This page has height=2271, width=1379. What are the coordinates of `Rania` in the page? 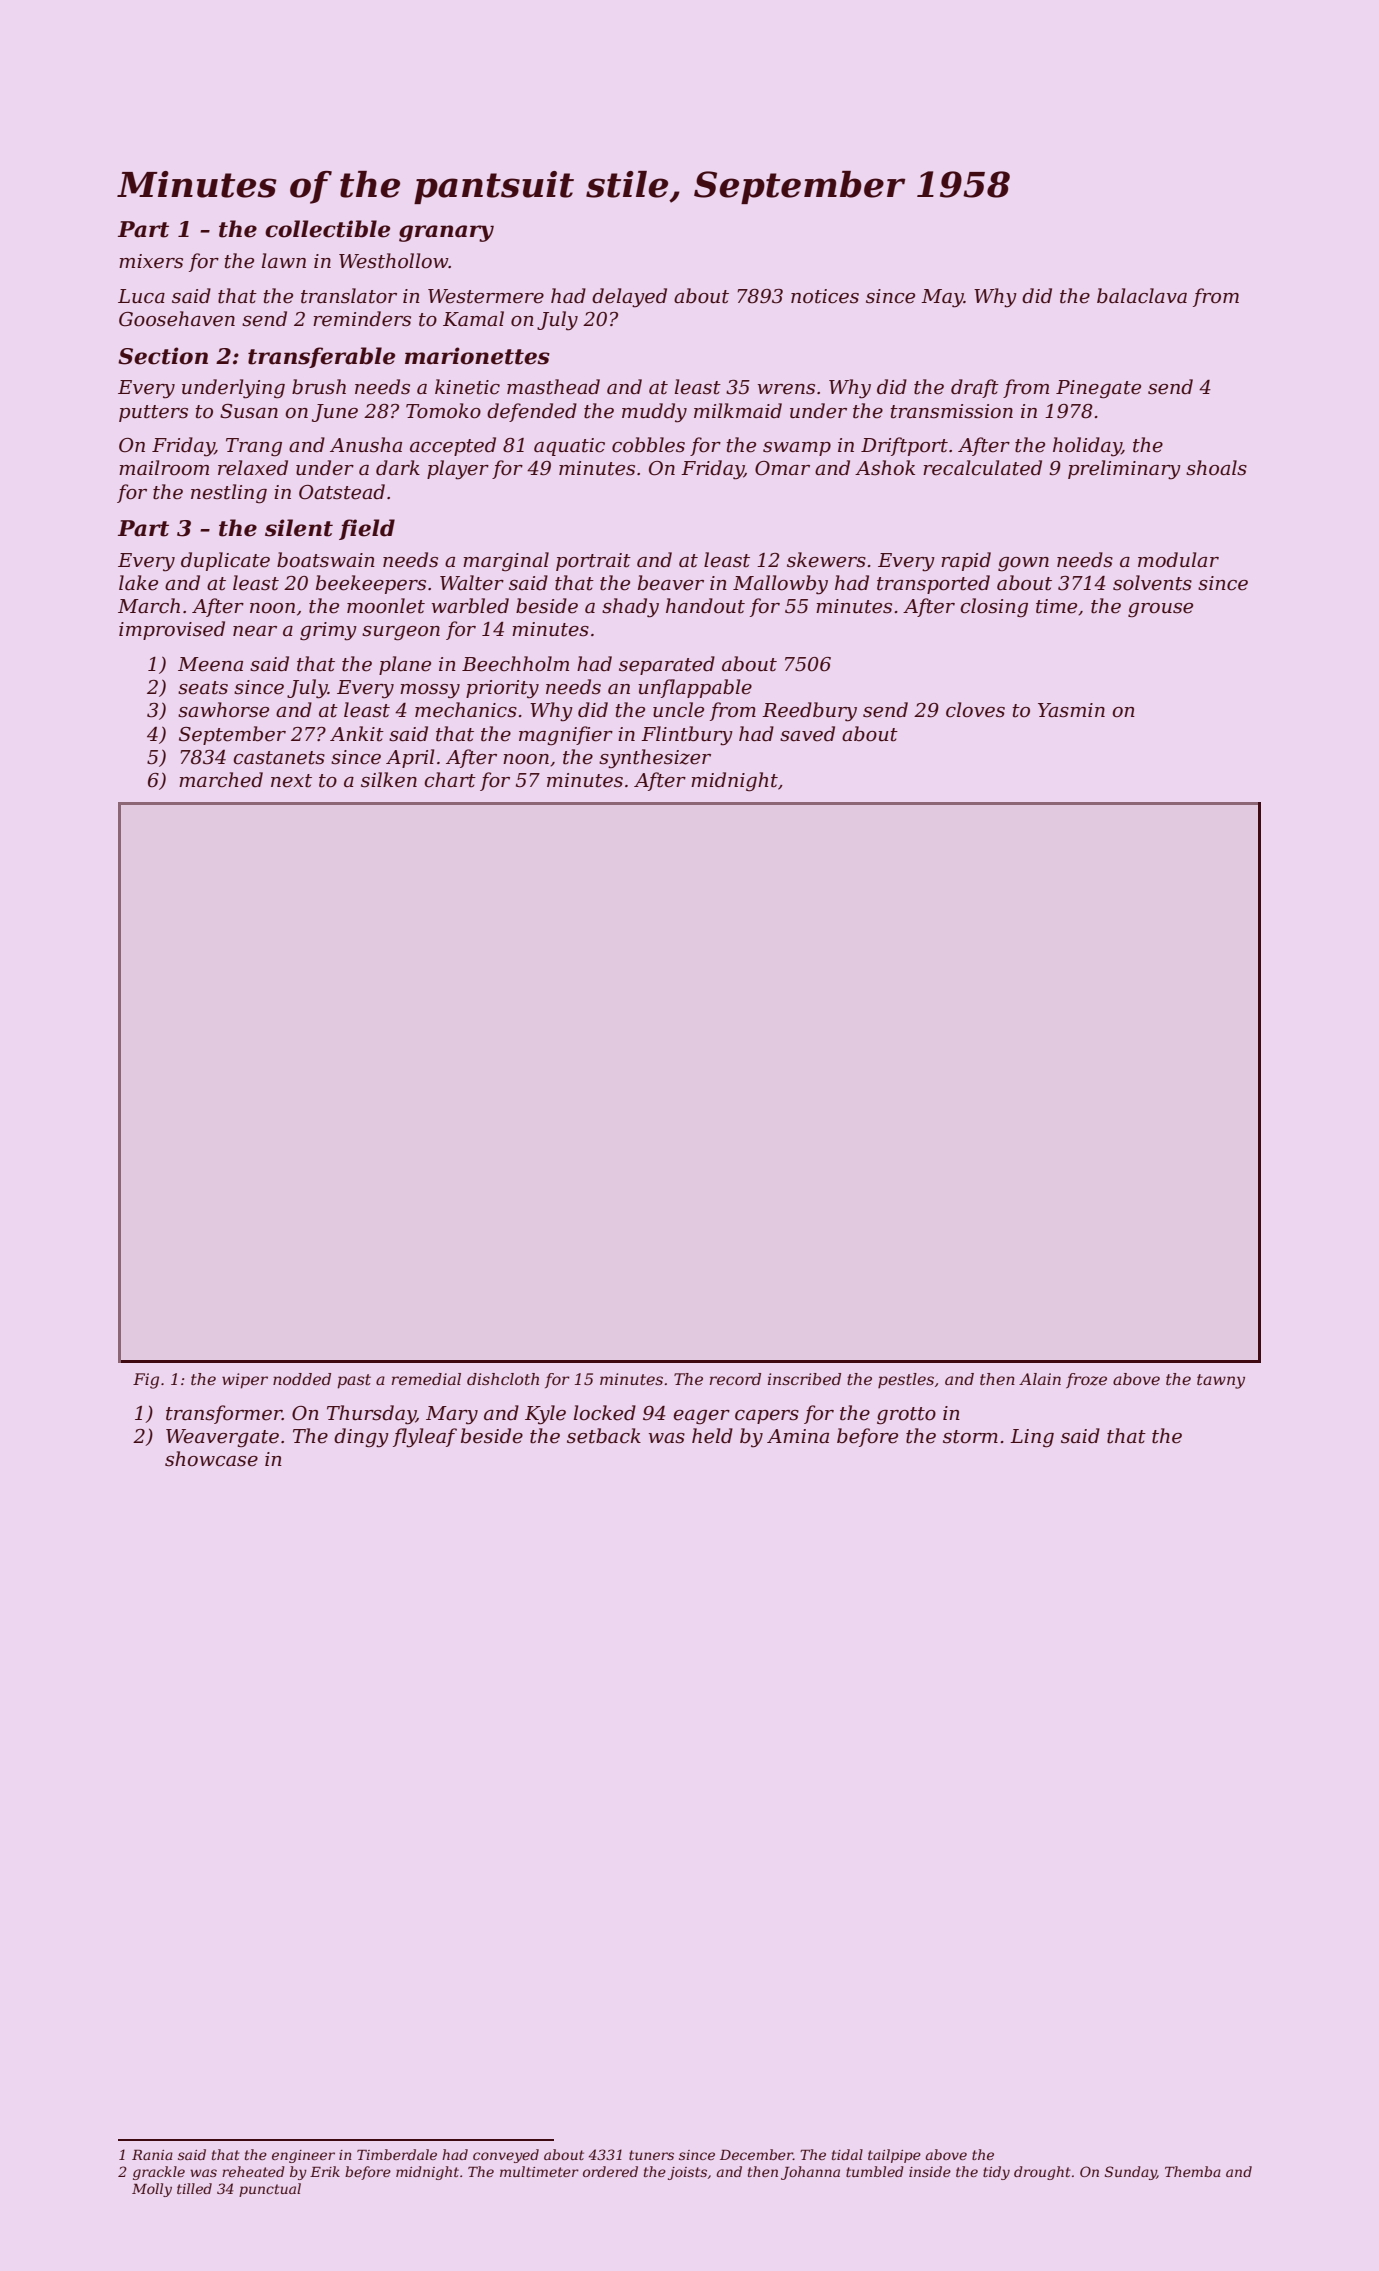 It's located at (152, 2155).
